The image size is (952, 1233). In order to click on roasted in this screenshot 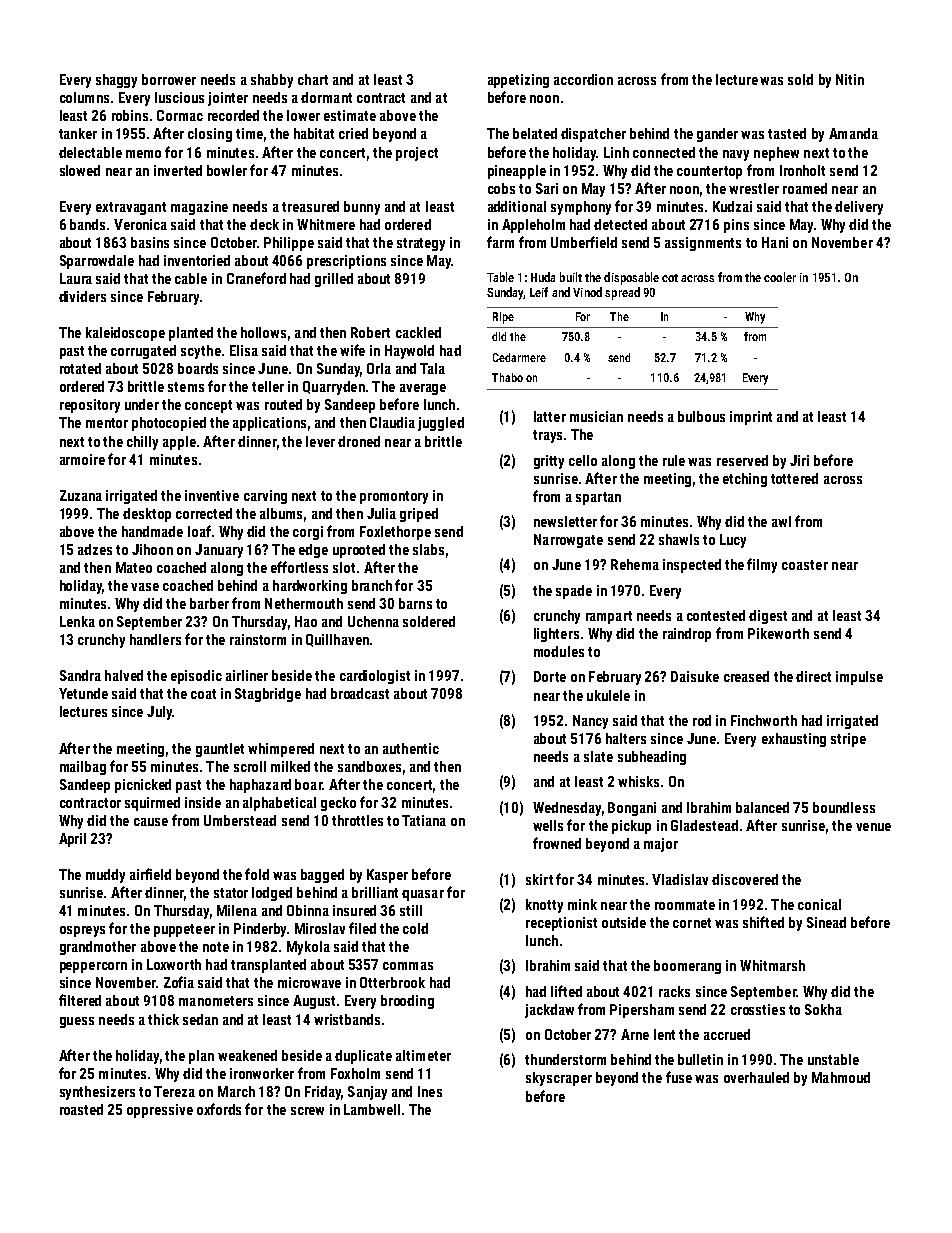, I will do `click(81, 1109)`.
